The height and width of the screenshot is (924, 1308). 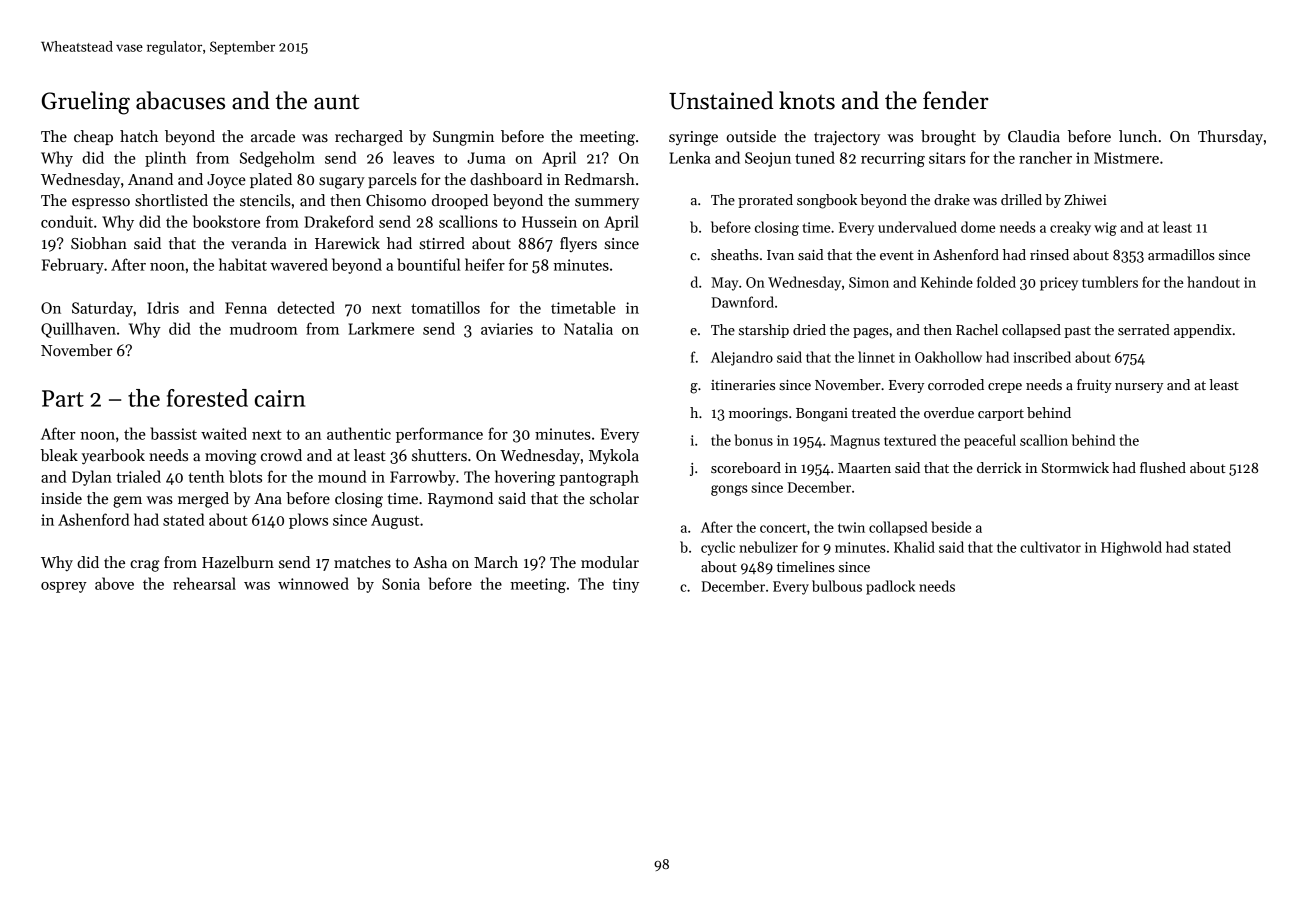 What do you see at coordinates (977, 329) in the screenshot?
I see `Rachel` at bounding box center [977, 329].
